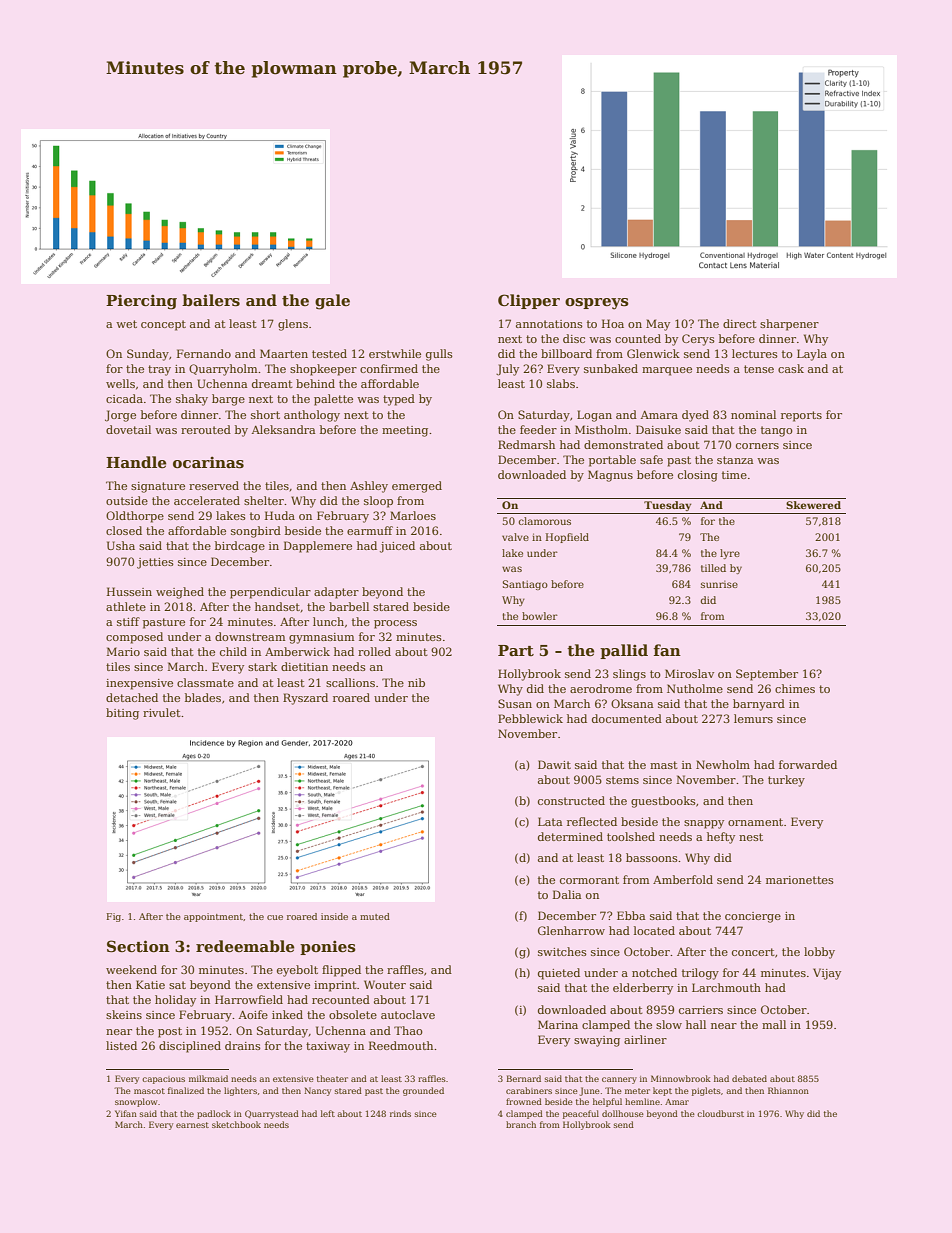 Image resolution: width=952 pixels, height=1233 pixels. I want to click on Clipper, so click(529, 301).
